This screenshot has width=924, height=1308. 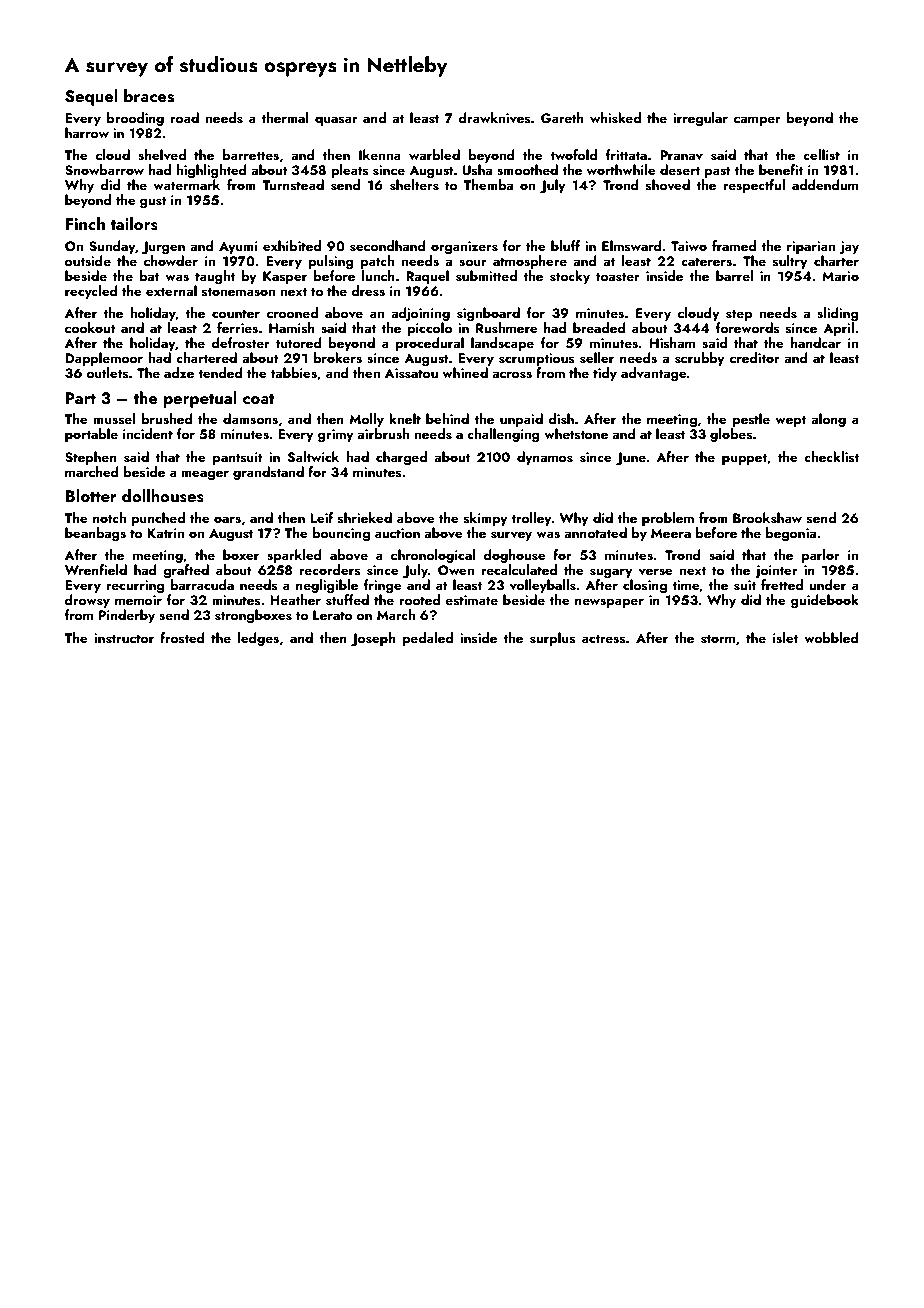 I want to click on pestle, so click(x=751, y=420).
